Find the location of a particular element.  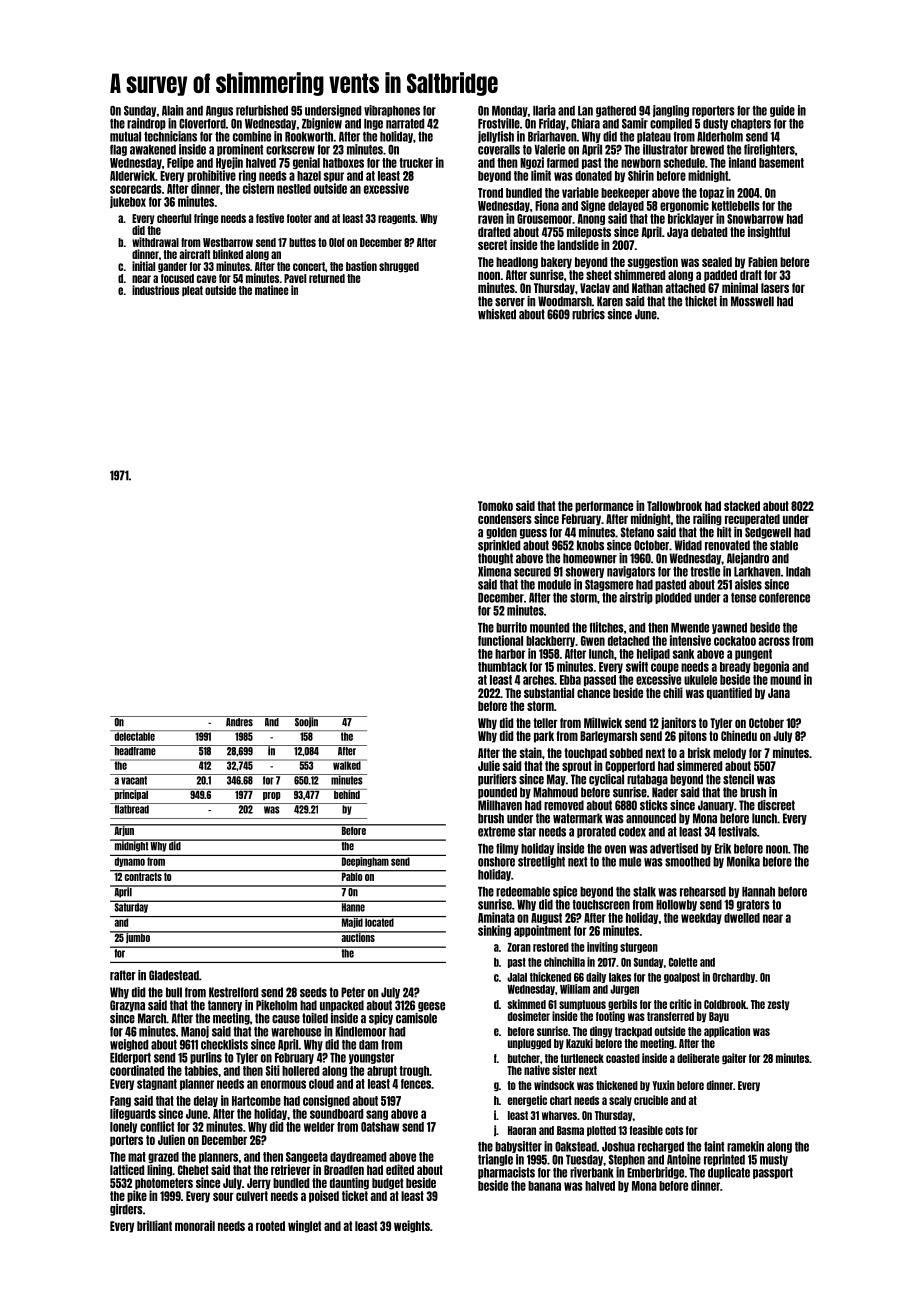

guide is located at coordinates (782, 111).
